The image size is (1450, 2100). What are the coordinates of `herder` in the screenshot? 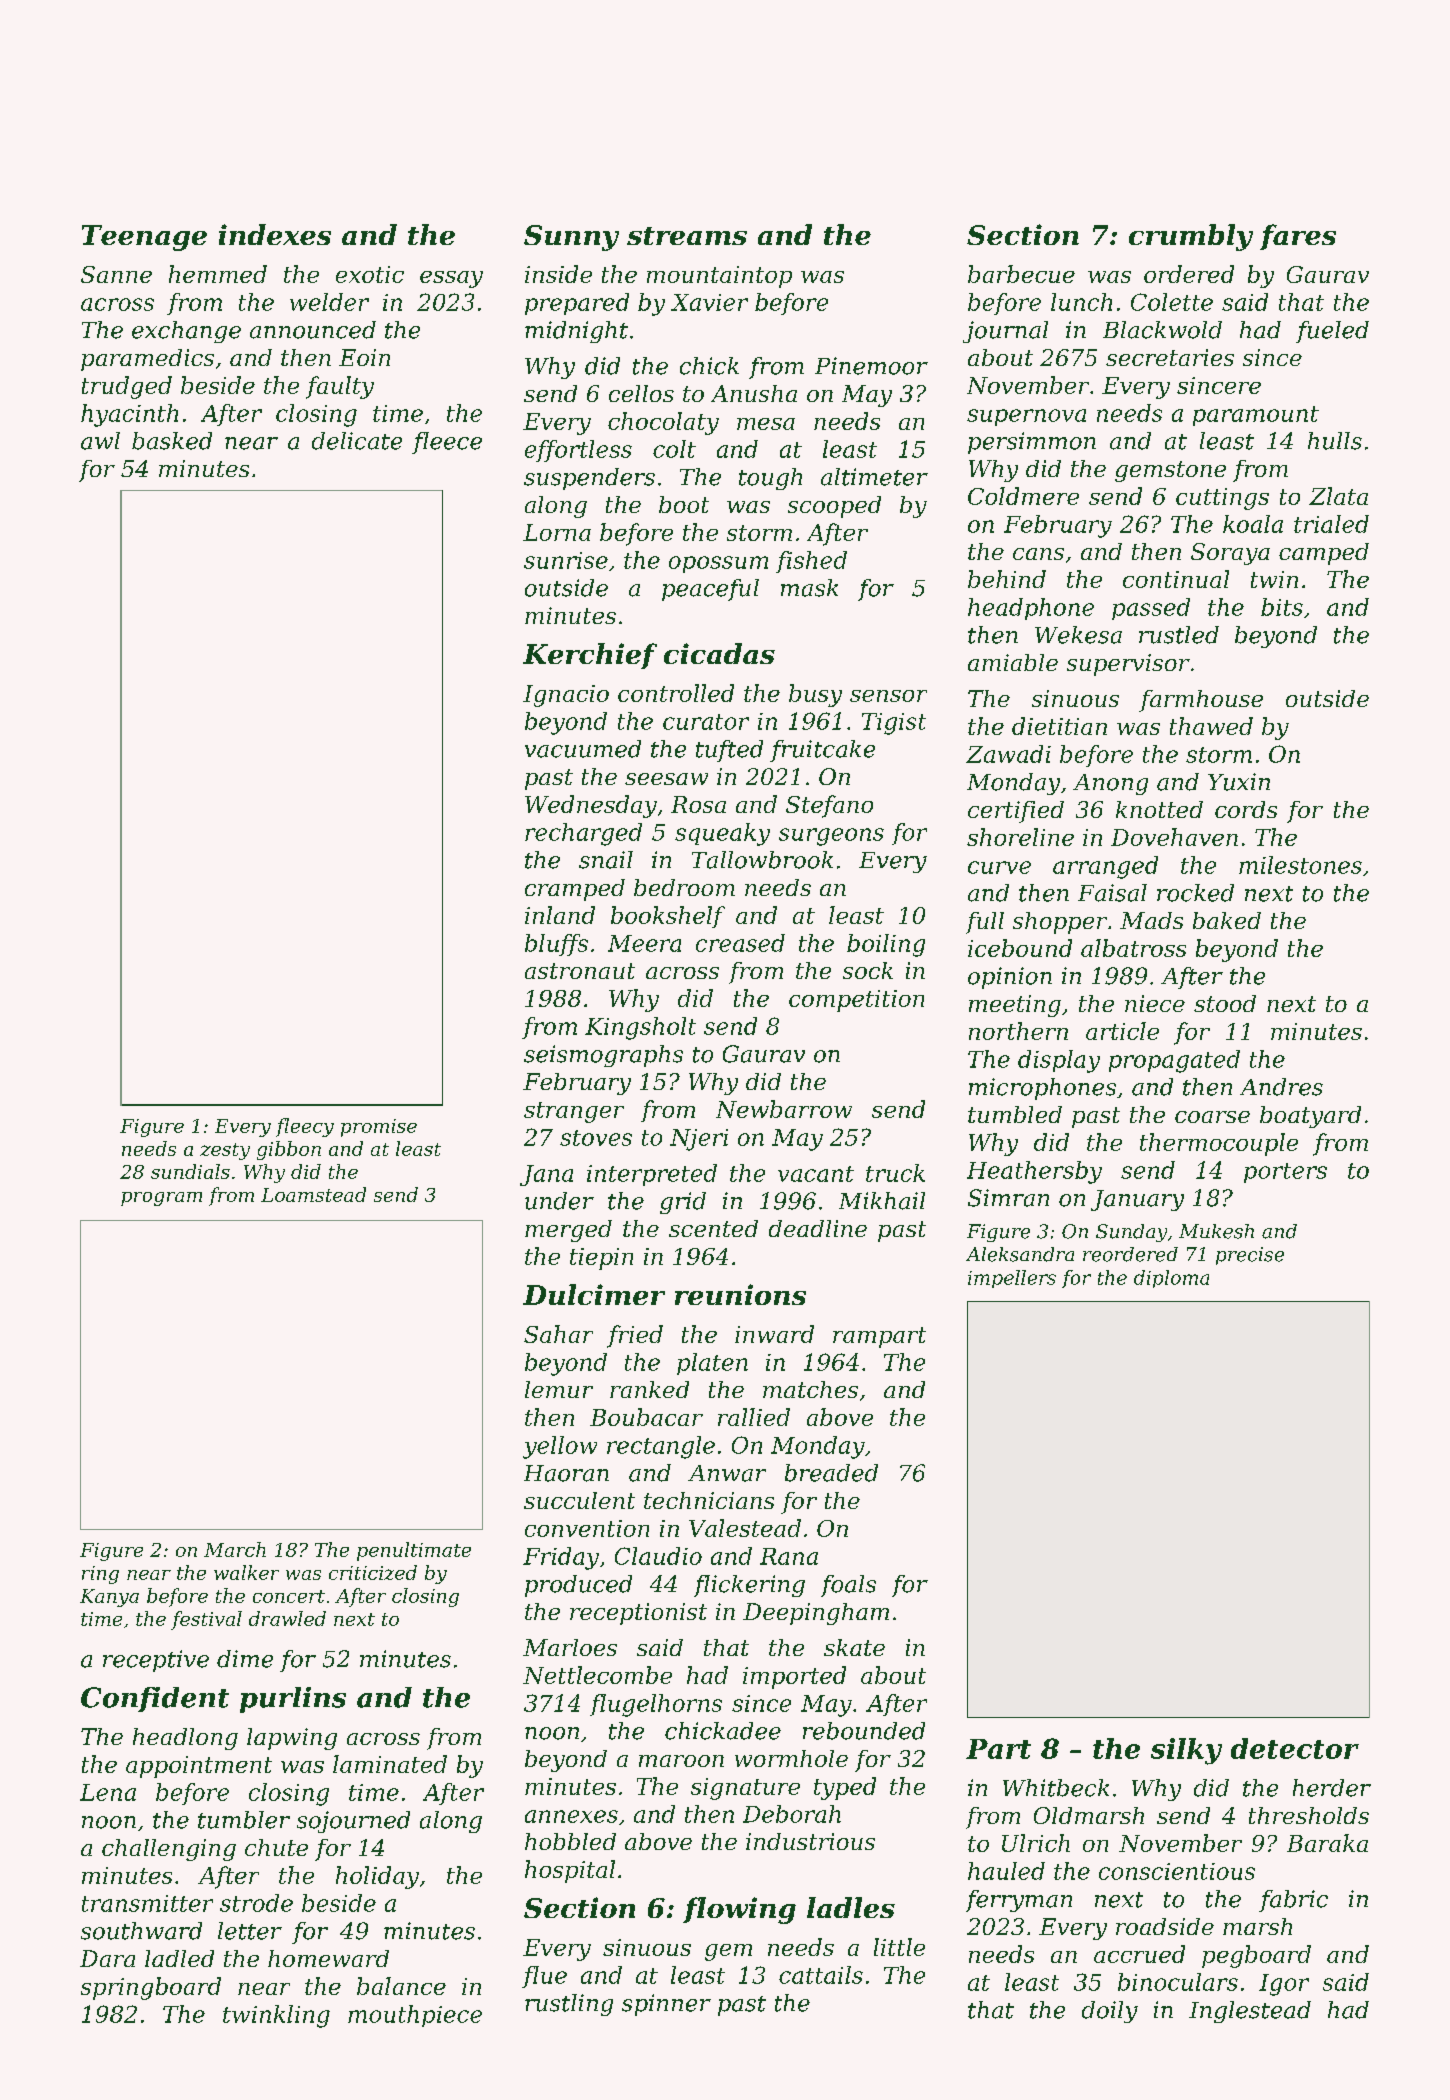 It's located at (1332, 1788).
